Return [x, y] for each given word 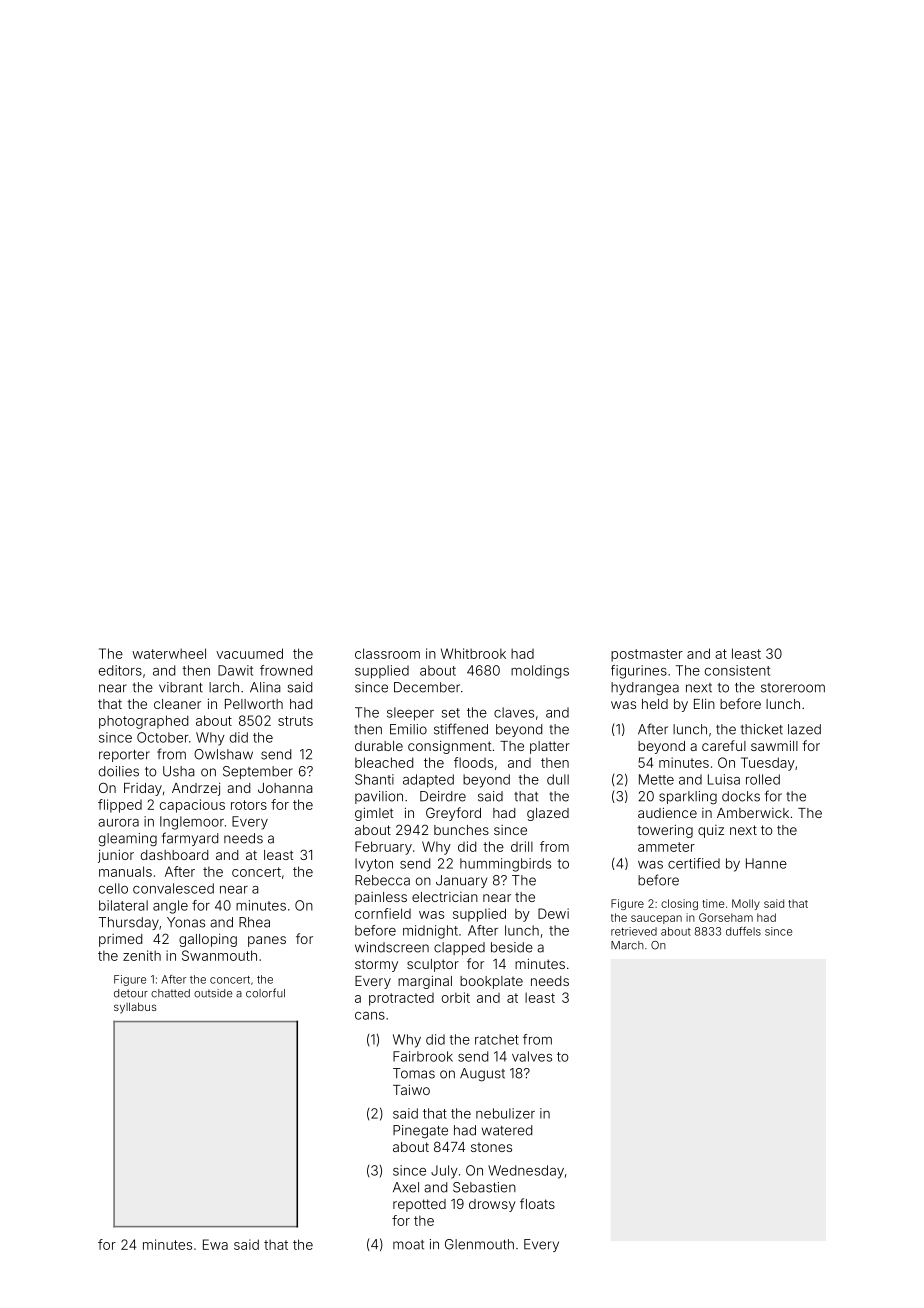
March [627, 945]
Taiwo [411, 1089]
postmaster [647, 655]
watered [507, 1130]
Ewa [215, 1244]
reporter [124, 756]
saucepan [656, 919]
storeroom [793, 688]
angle [170, 907]
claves [514, 712]
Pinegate [420, 1131]
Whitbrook [473, 653]
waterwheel [169, 653]
